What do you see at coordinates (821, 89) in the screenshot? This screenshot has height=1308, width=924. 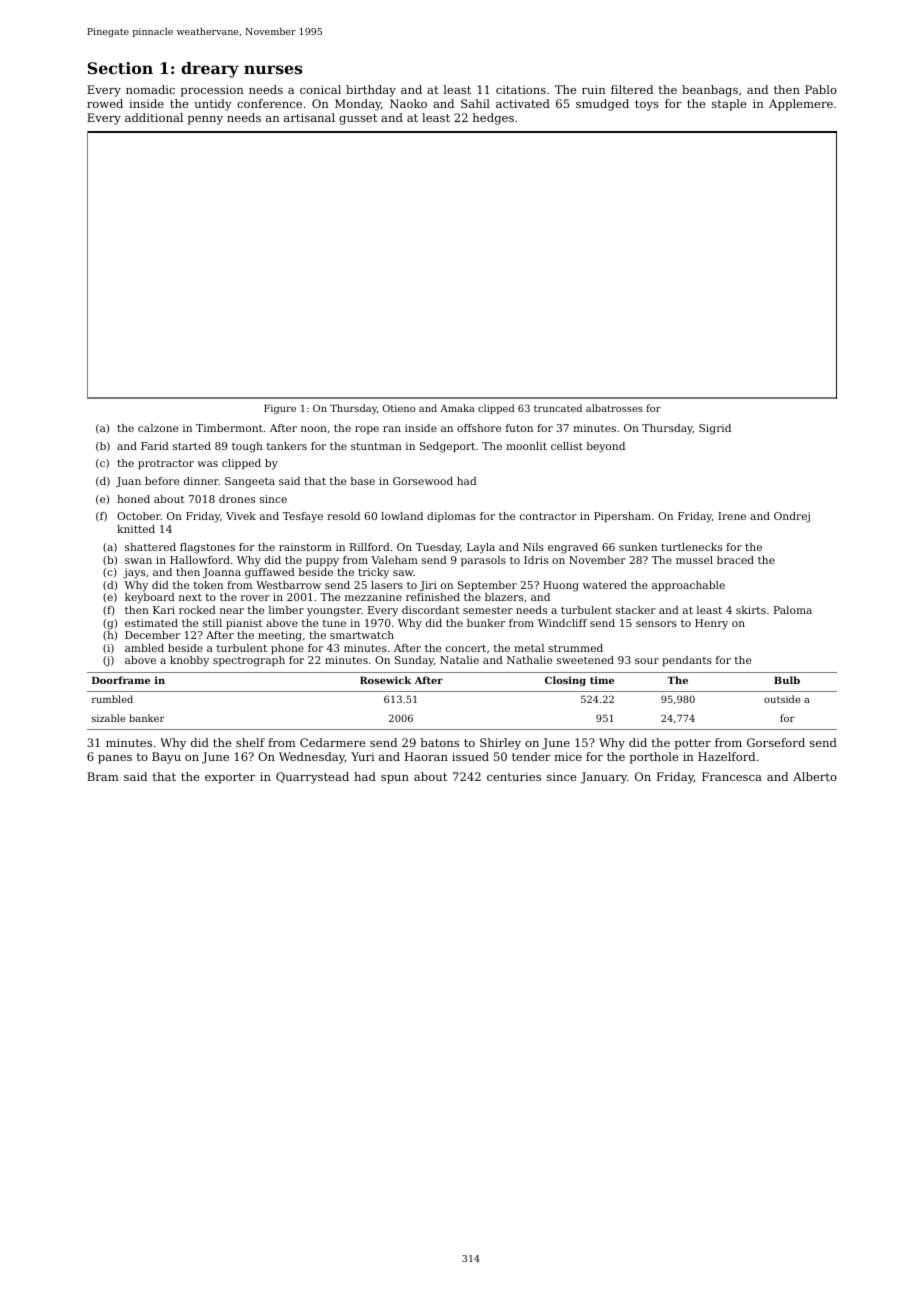 I see `Pablo` at bounding box center [821, 89].
